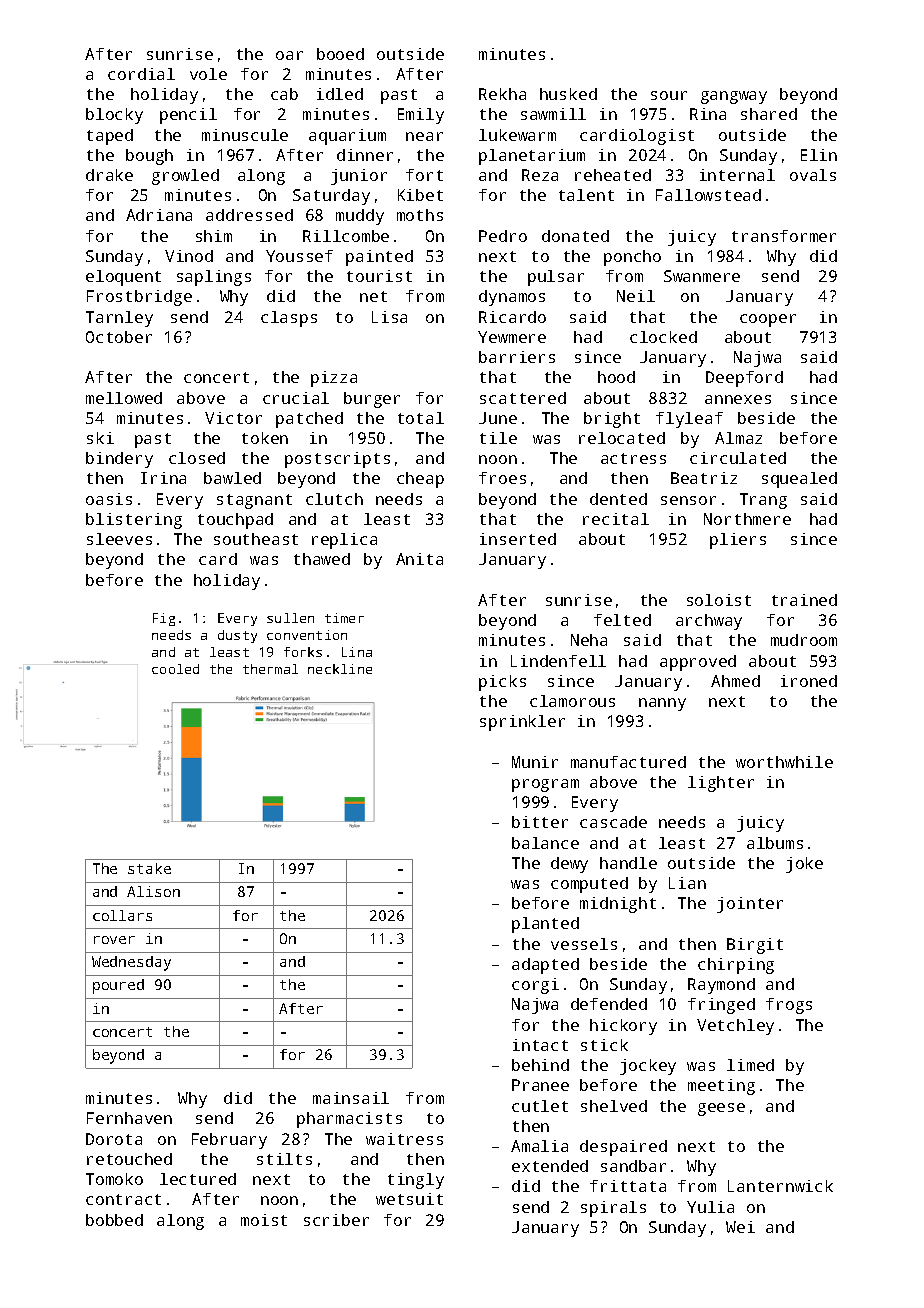  I want to click on annexes, so click(738, 399).
